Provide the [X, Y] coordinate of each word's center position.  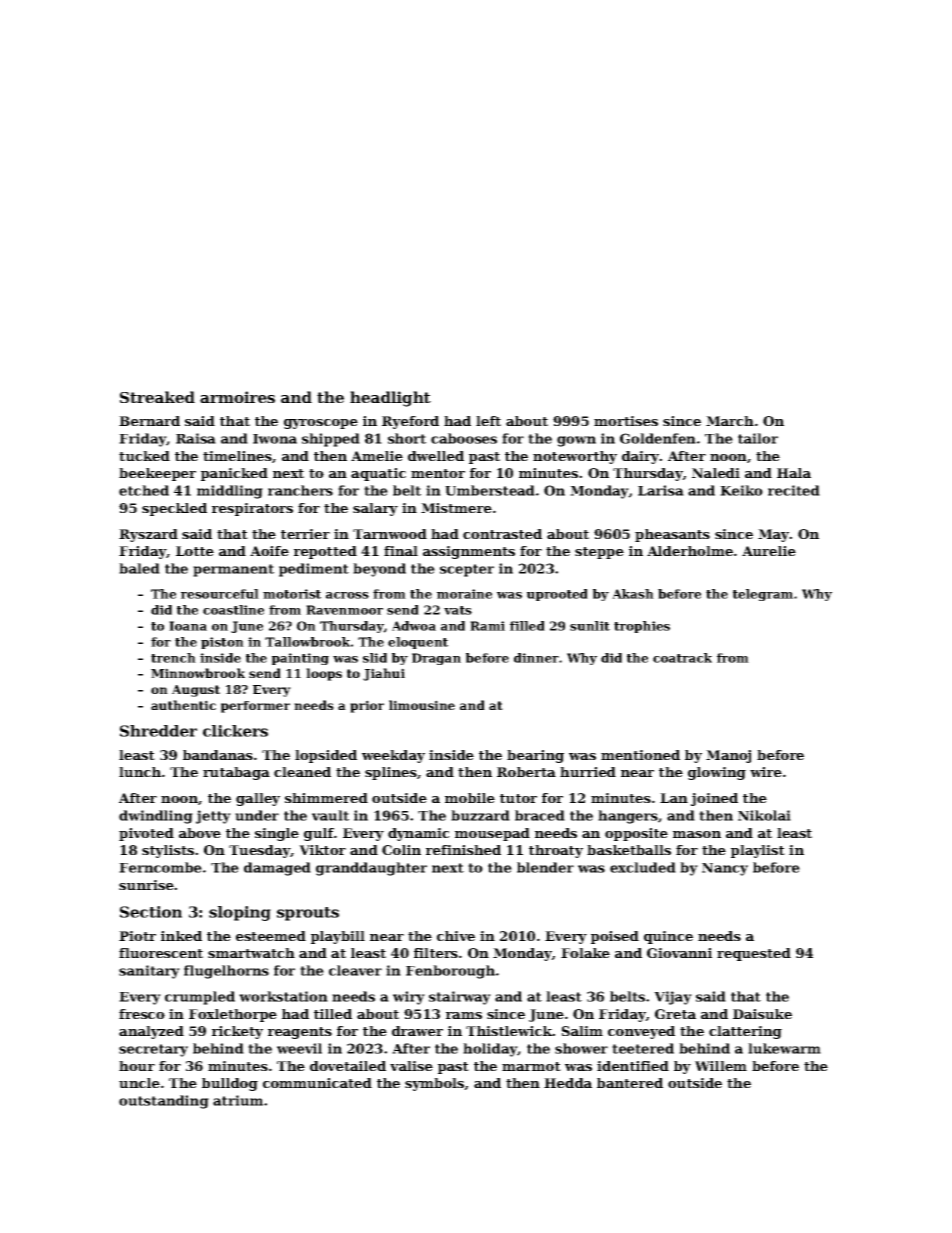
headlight [390, 399]
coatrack [682, 658]
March [730, 421]
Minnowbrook [198, 673]
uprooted [557, 595]
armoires [237, 397]
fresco [142, 1014]
